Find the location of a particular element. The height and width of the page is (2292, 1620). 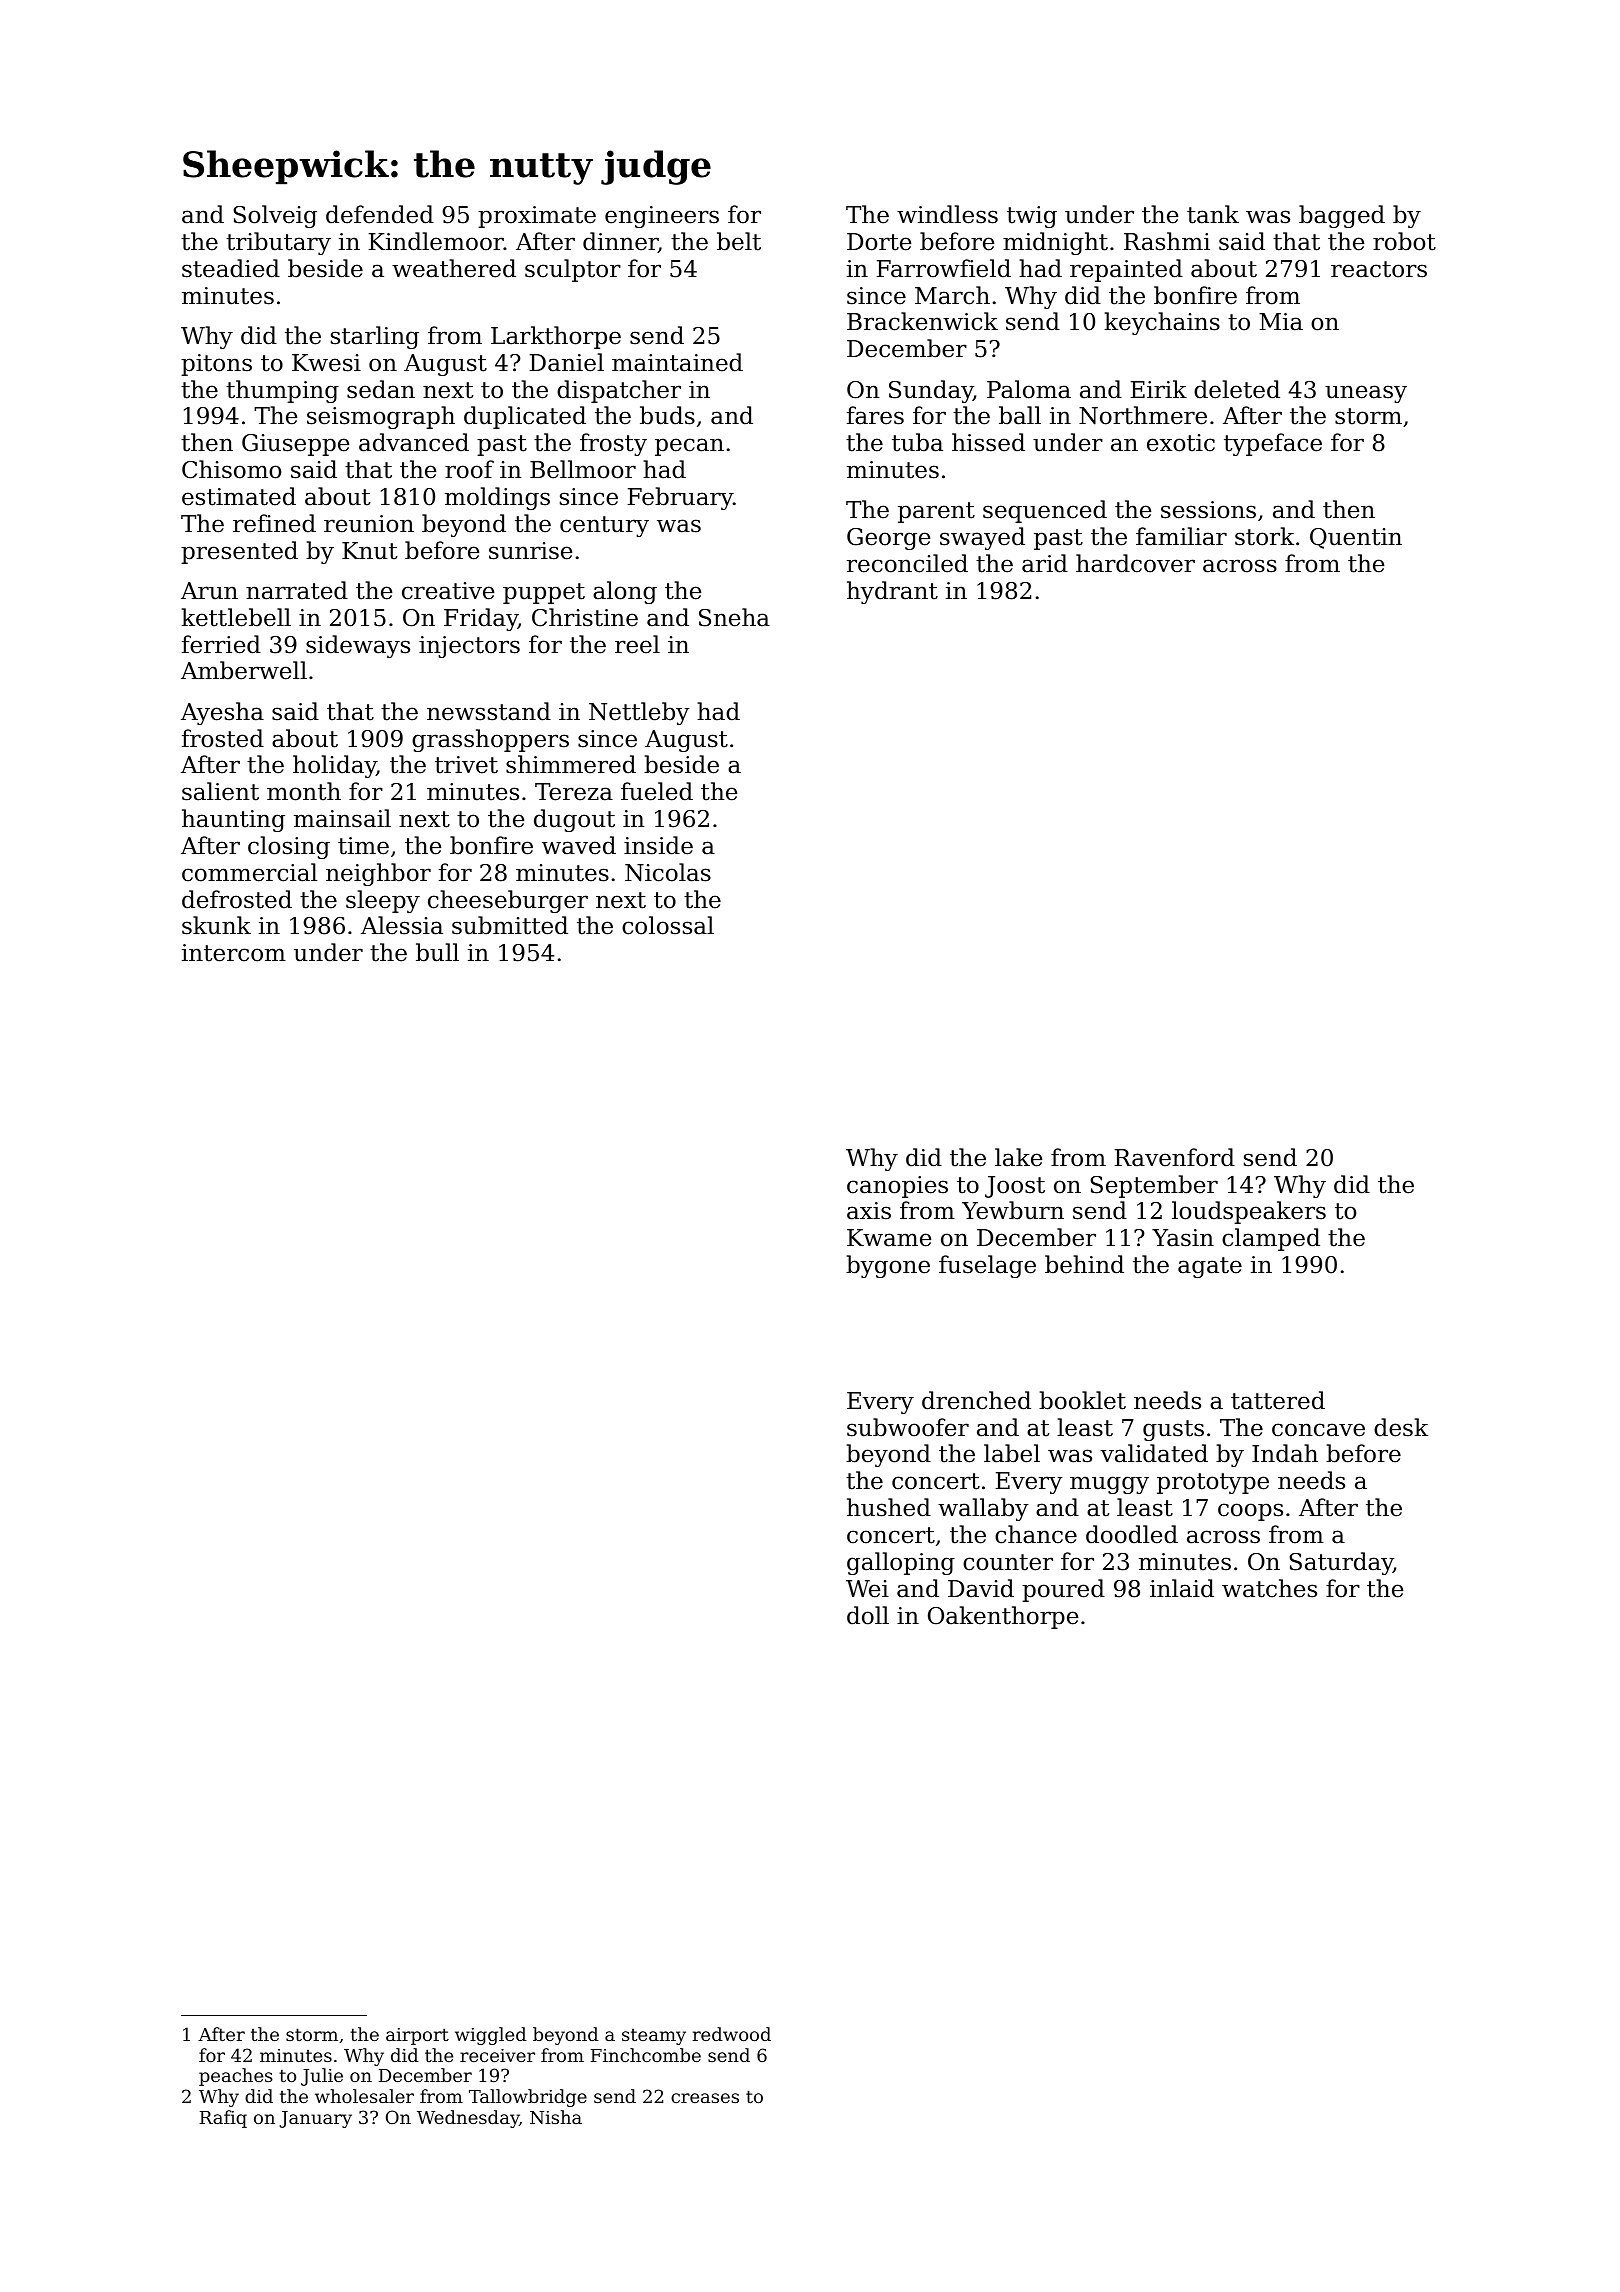

parent is located at coordinates (936, 512).
